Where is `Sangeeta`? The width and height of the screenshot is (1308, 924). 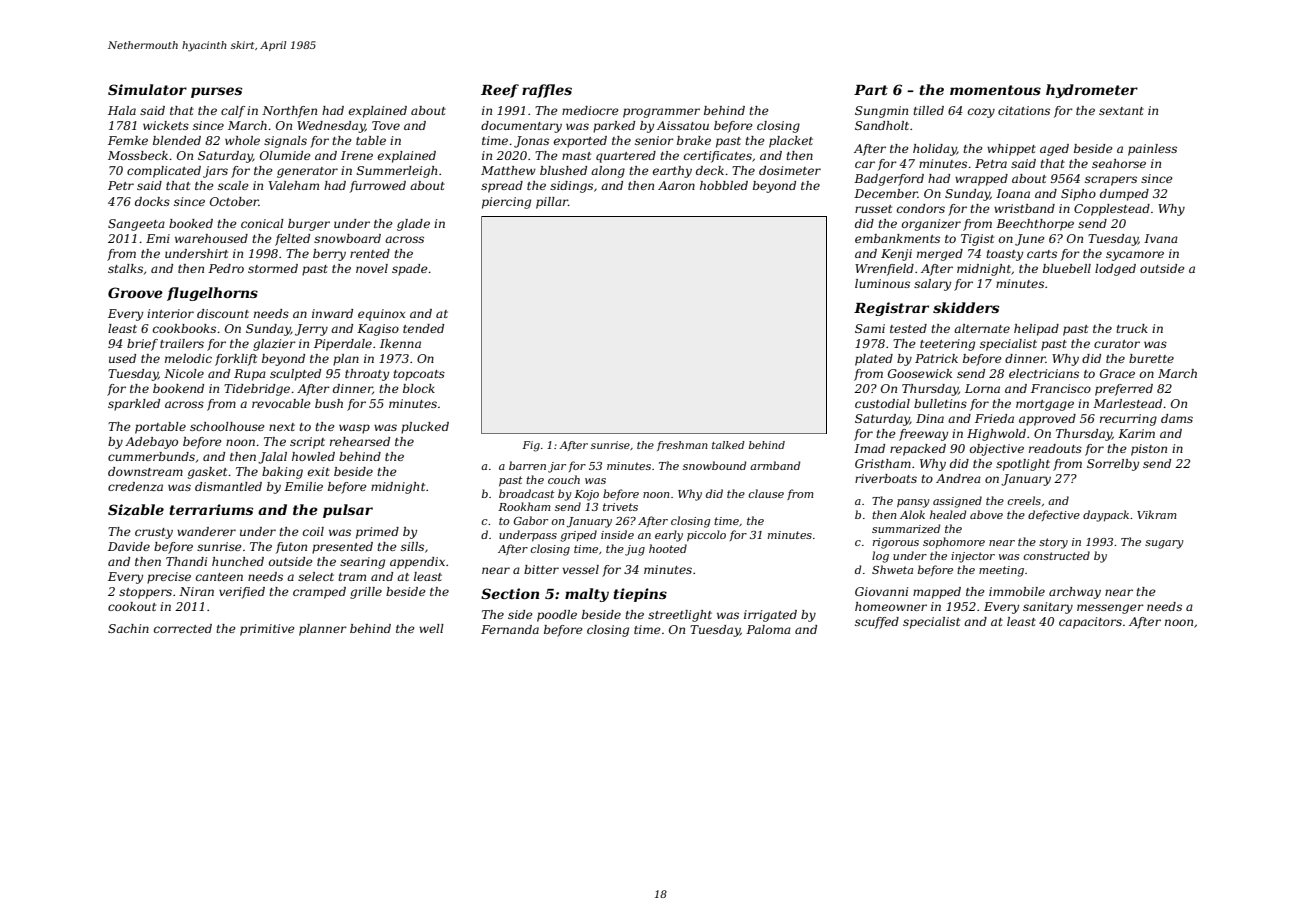 Sangeeta is located at coordinates (136, 225).
